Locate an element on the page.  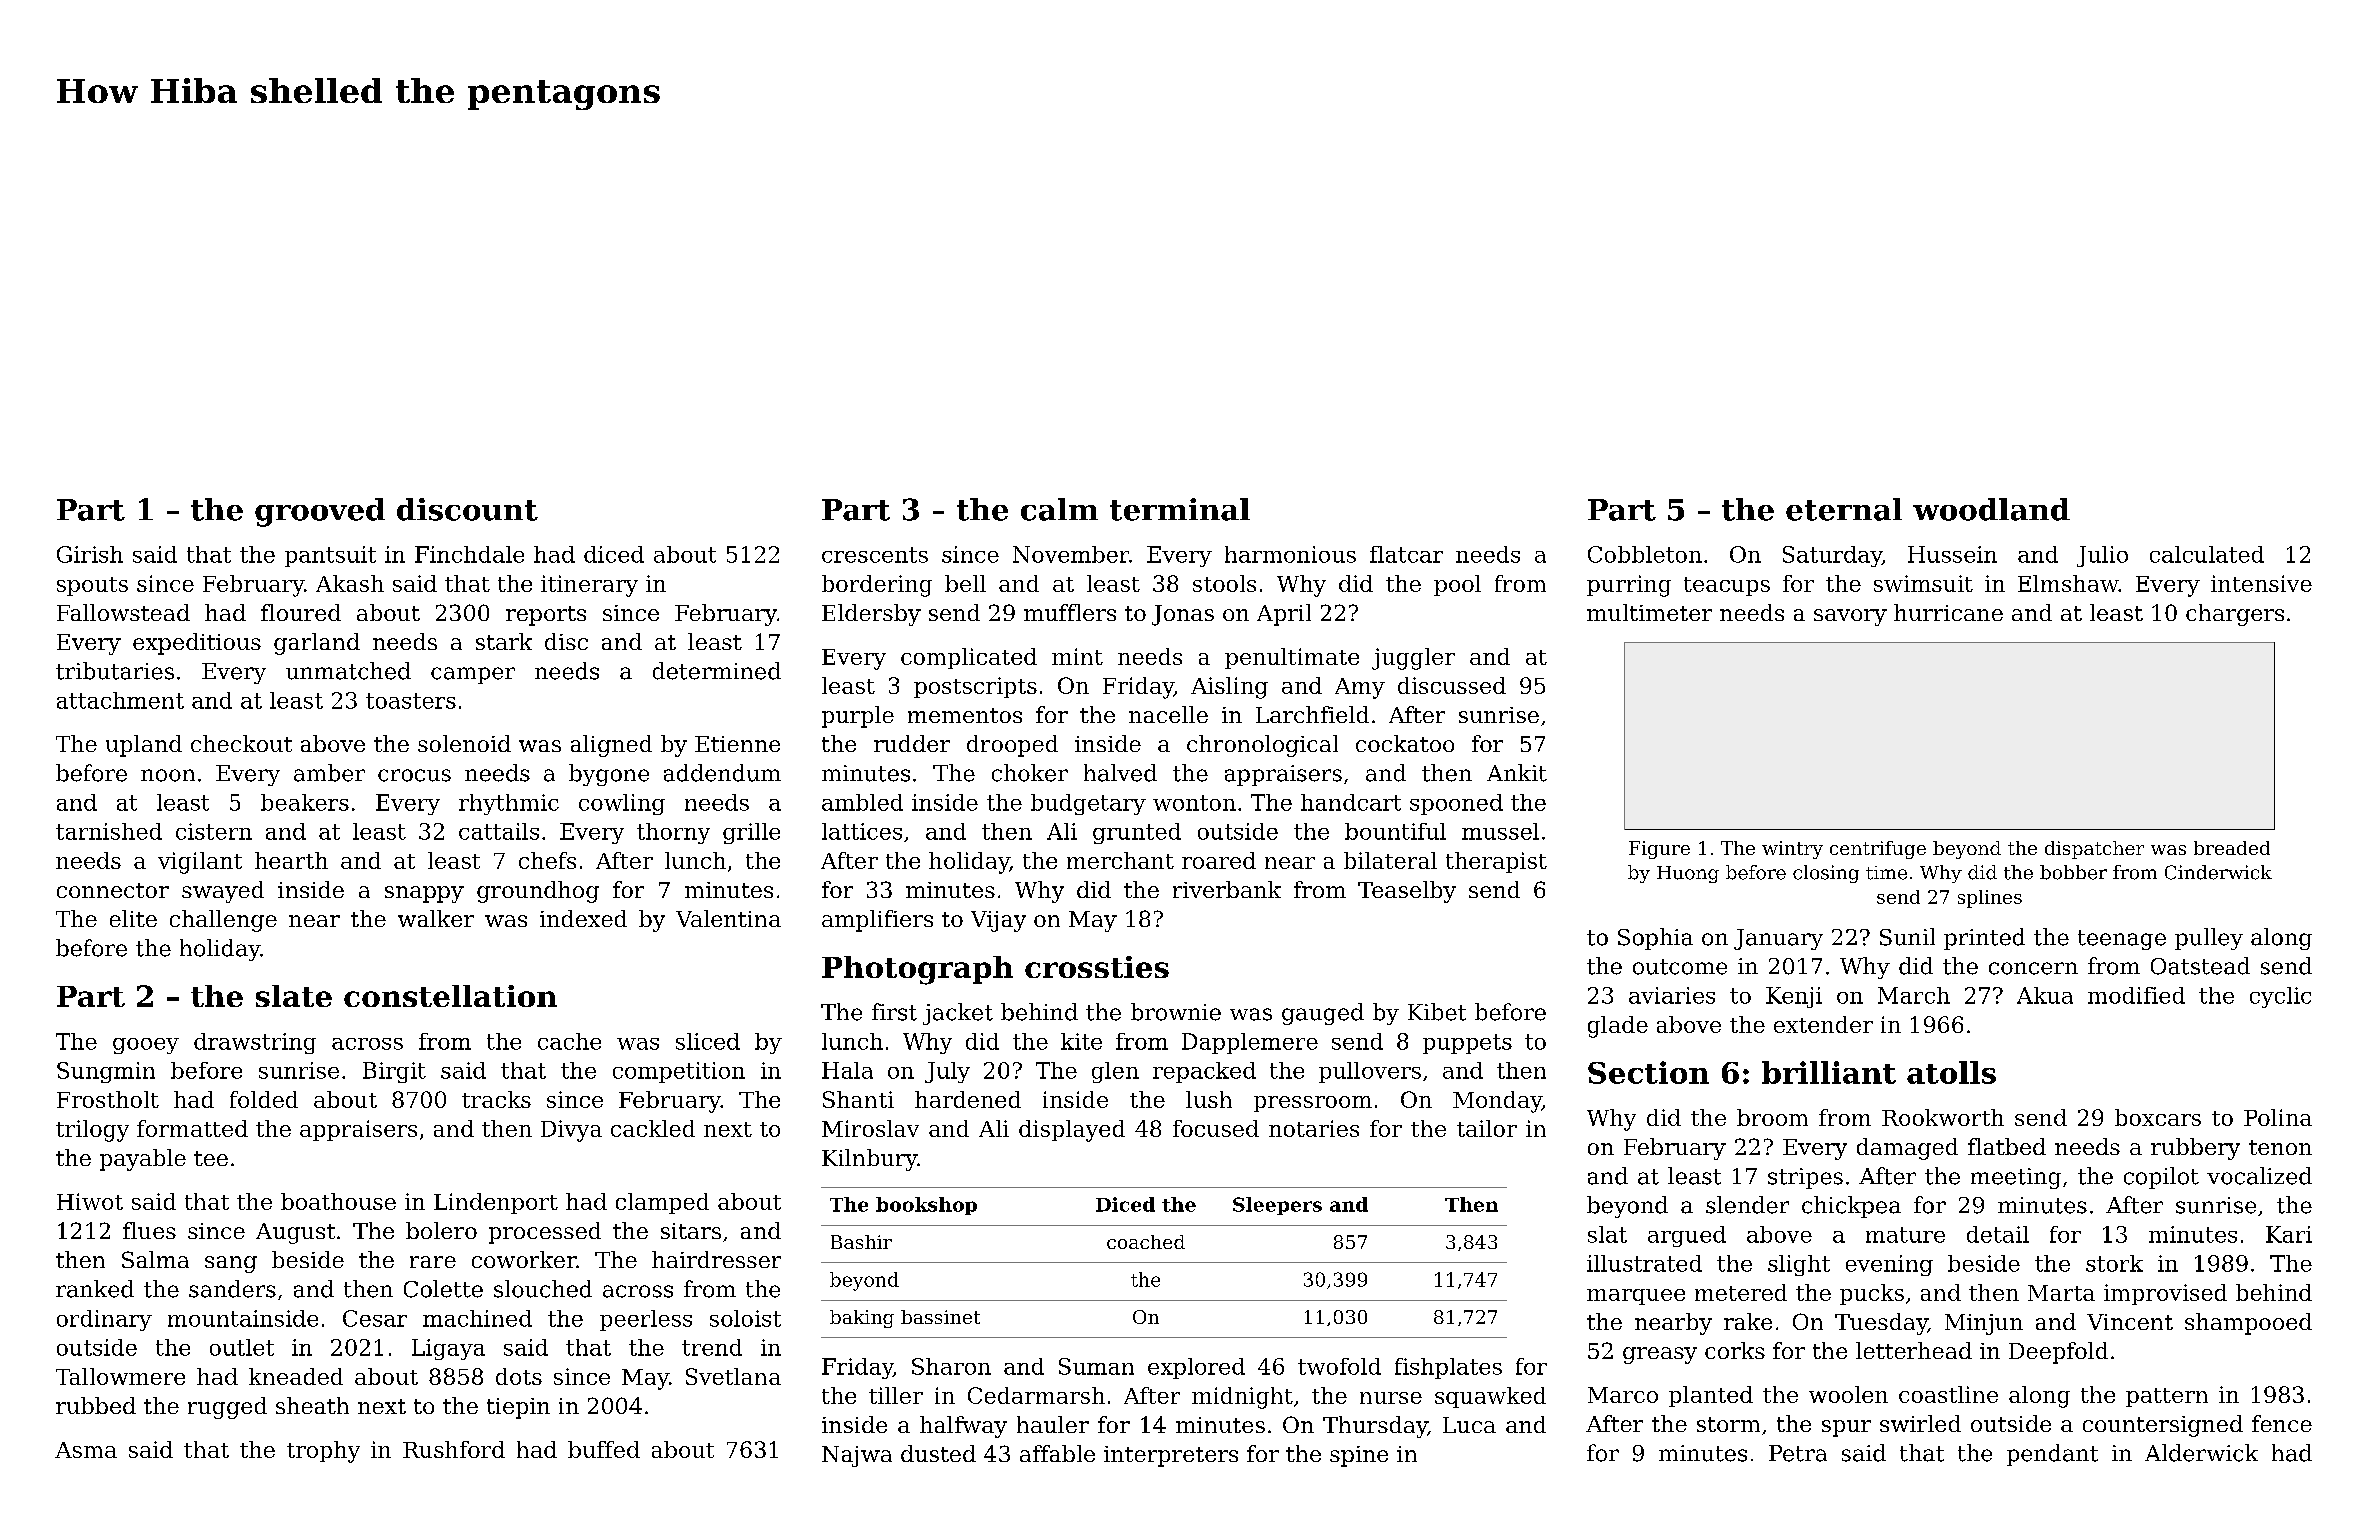
Sungmin is located at coordinates (106, 1072).
